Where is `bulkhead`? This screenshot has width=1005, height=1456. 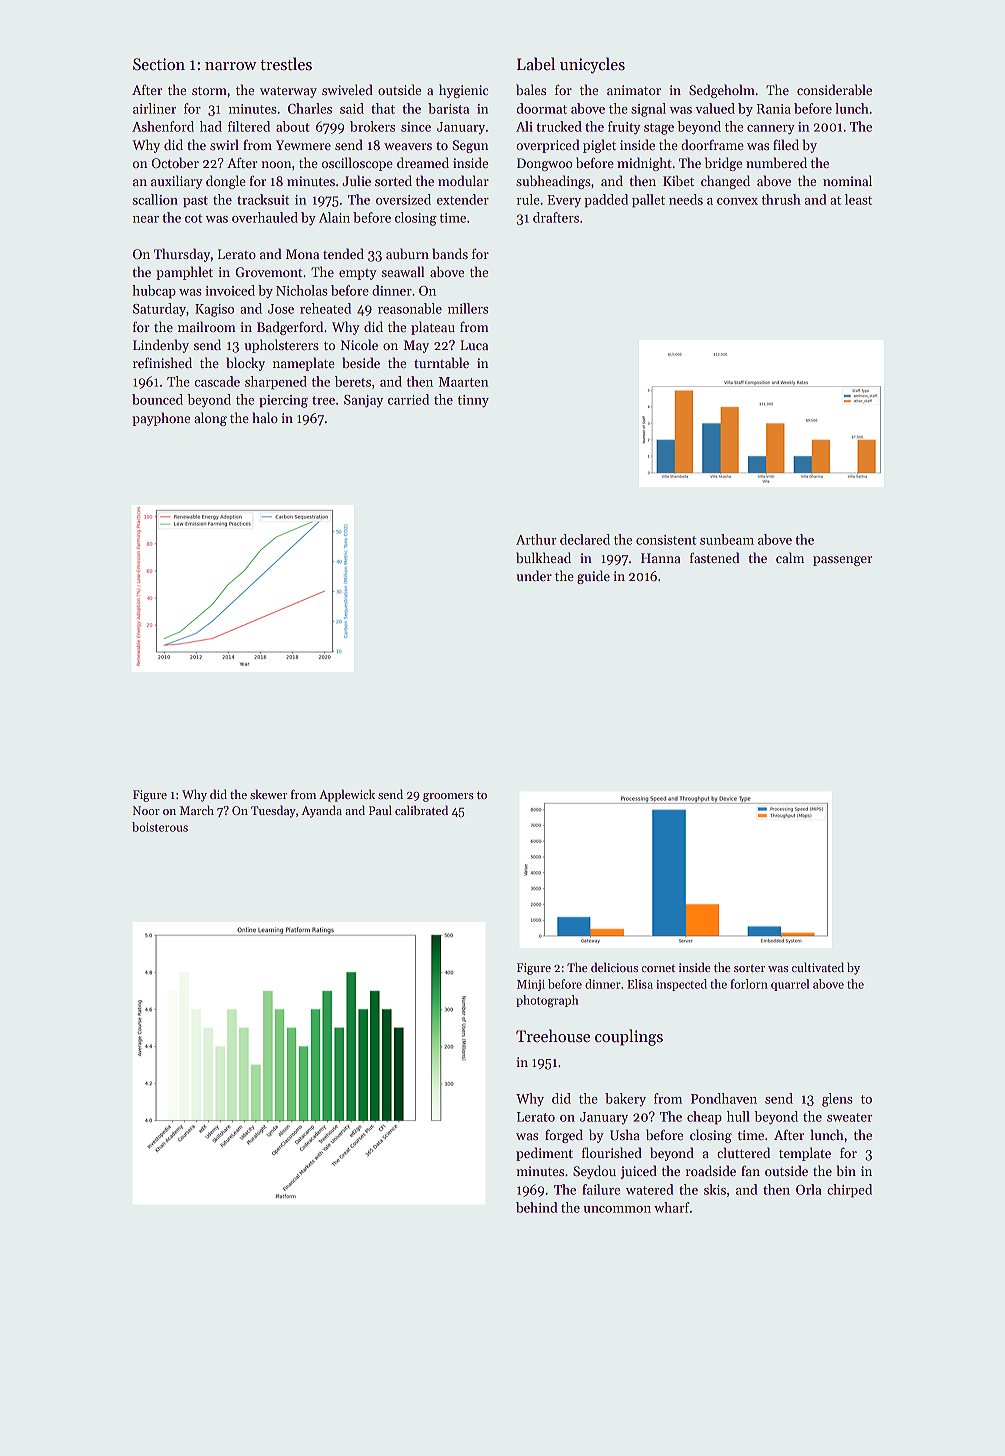 bulkhead is located at coordinates (543, 557).
